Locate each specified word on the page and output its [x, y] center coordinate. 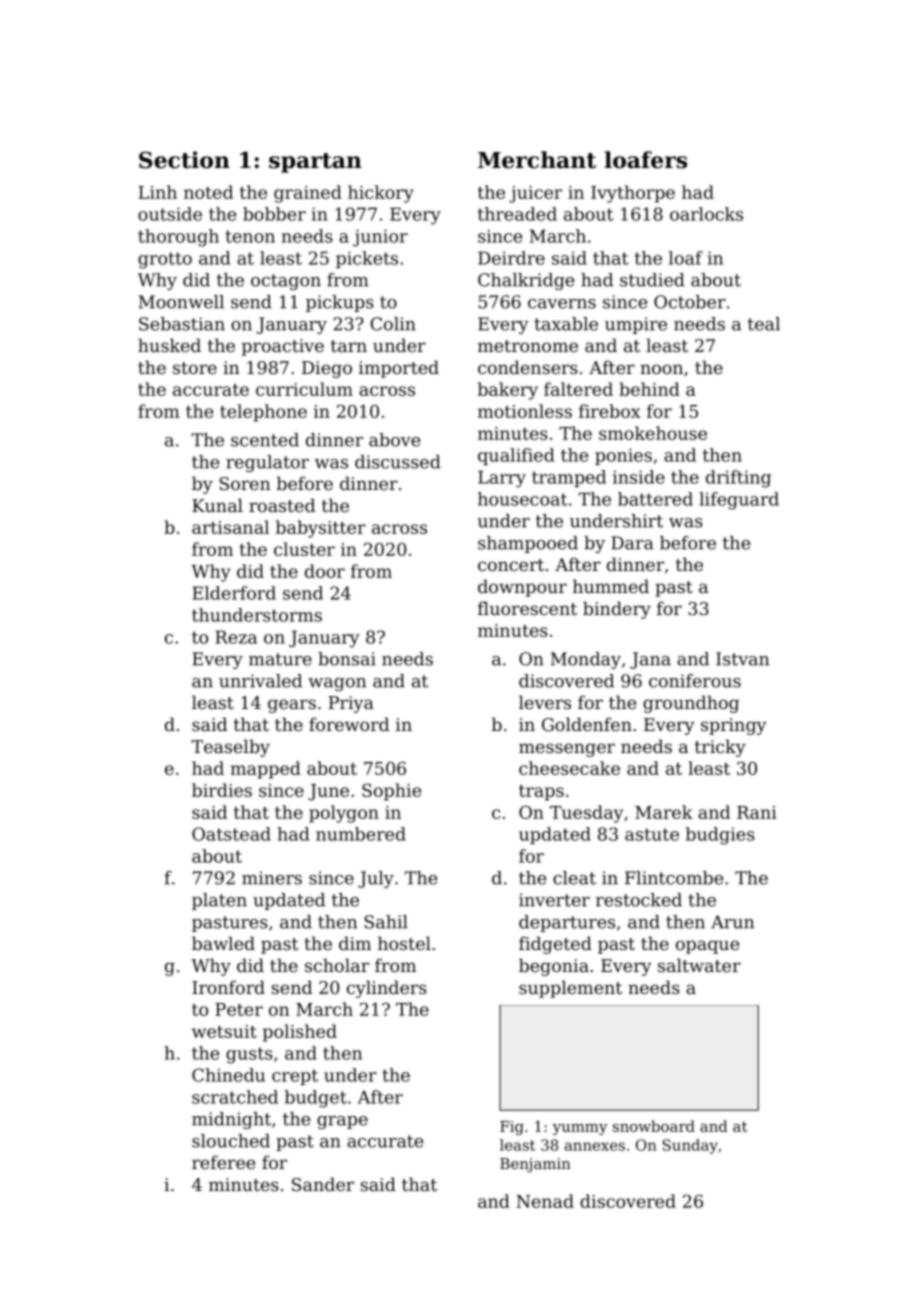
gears [292, 706]
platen [219, 901]
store [195, 368]
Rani [757, 812]
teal [764, 324]
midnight [231, 1120]
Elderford [234, 593]
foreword [349, 724]
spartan [315, 163]
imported [399, 369]
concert [511, 565]
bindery [617, 610]
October [690, 302]
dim [355, 943]
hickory [381, 194]
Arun [732, 922]
